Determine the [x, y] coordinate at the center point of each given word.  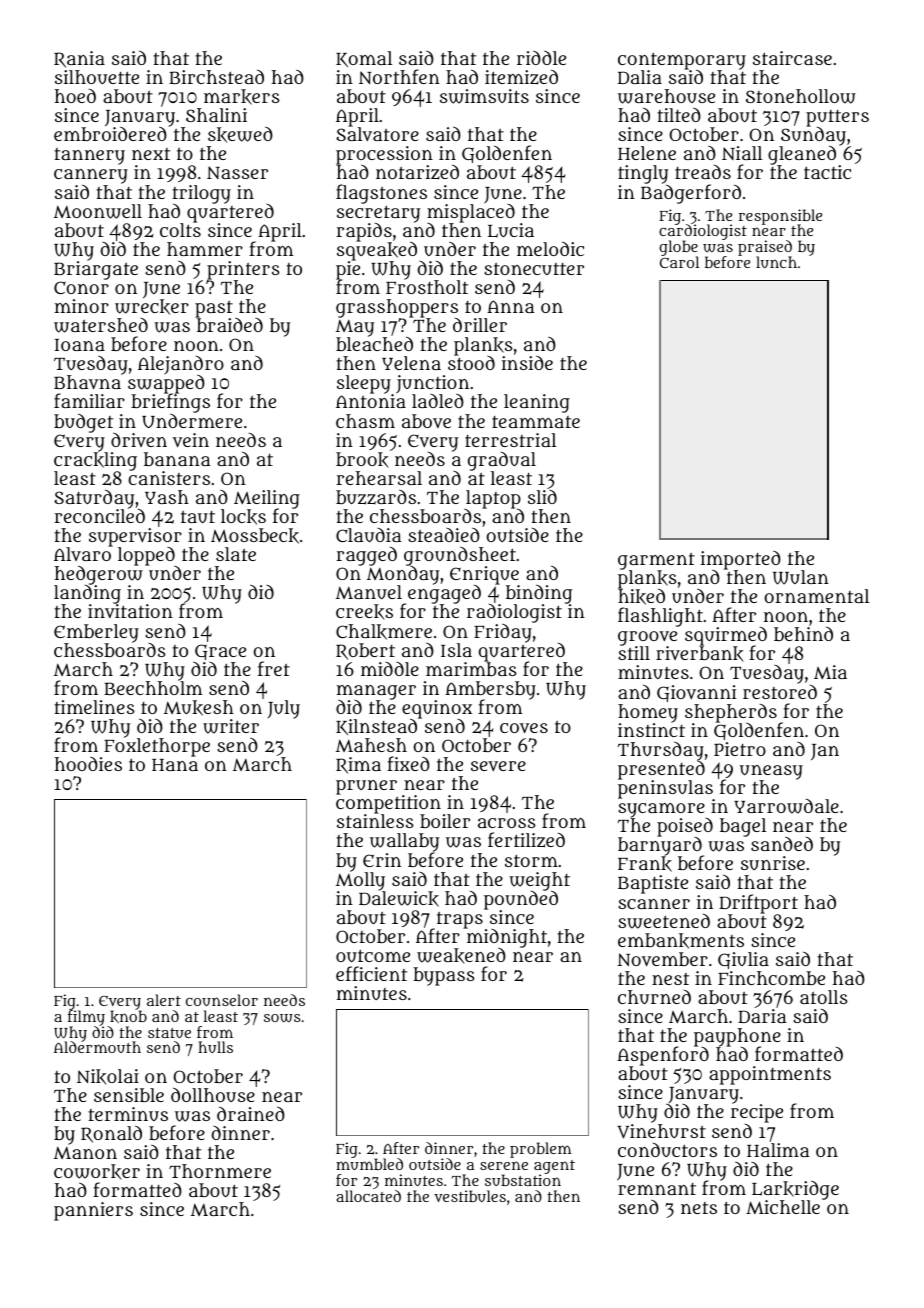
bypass [444, 976]
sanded [782, 844]
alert [164, 1000]
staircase [792, 58]
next [151, 154]
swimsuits [484, 96]
